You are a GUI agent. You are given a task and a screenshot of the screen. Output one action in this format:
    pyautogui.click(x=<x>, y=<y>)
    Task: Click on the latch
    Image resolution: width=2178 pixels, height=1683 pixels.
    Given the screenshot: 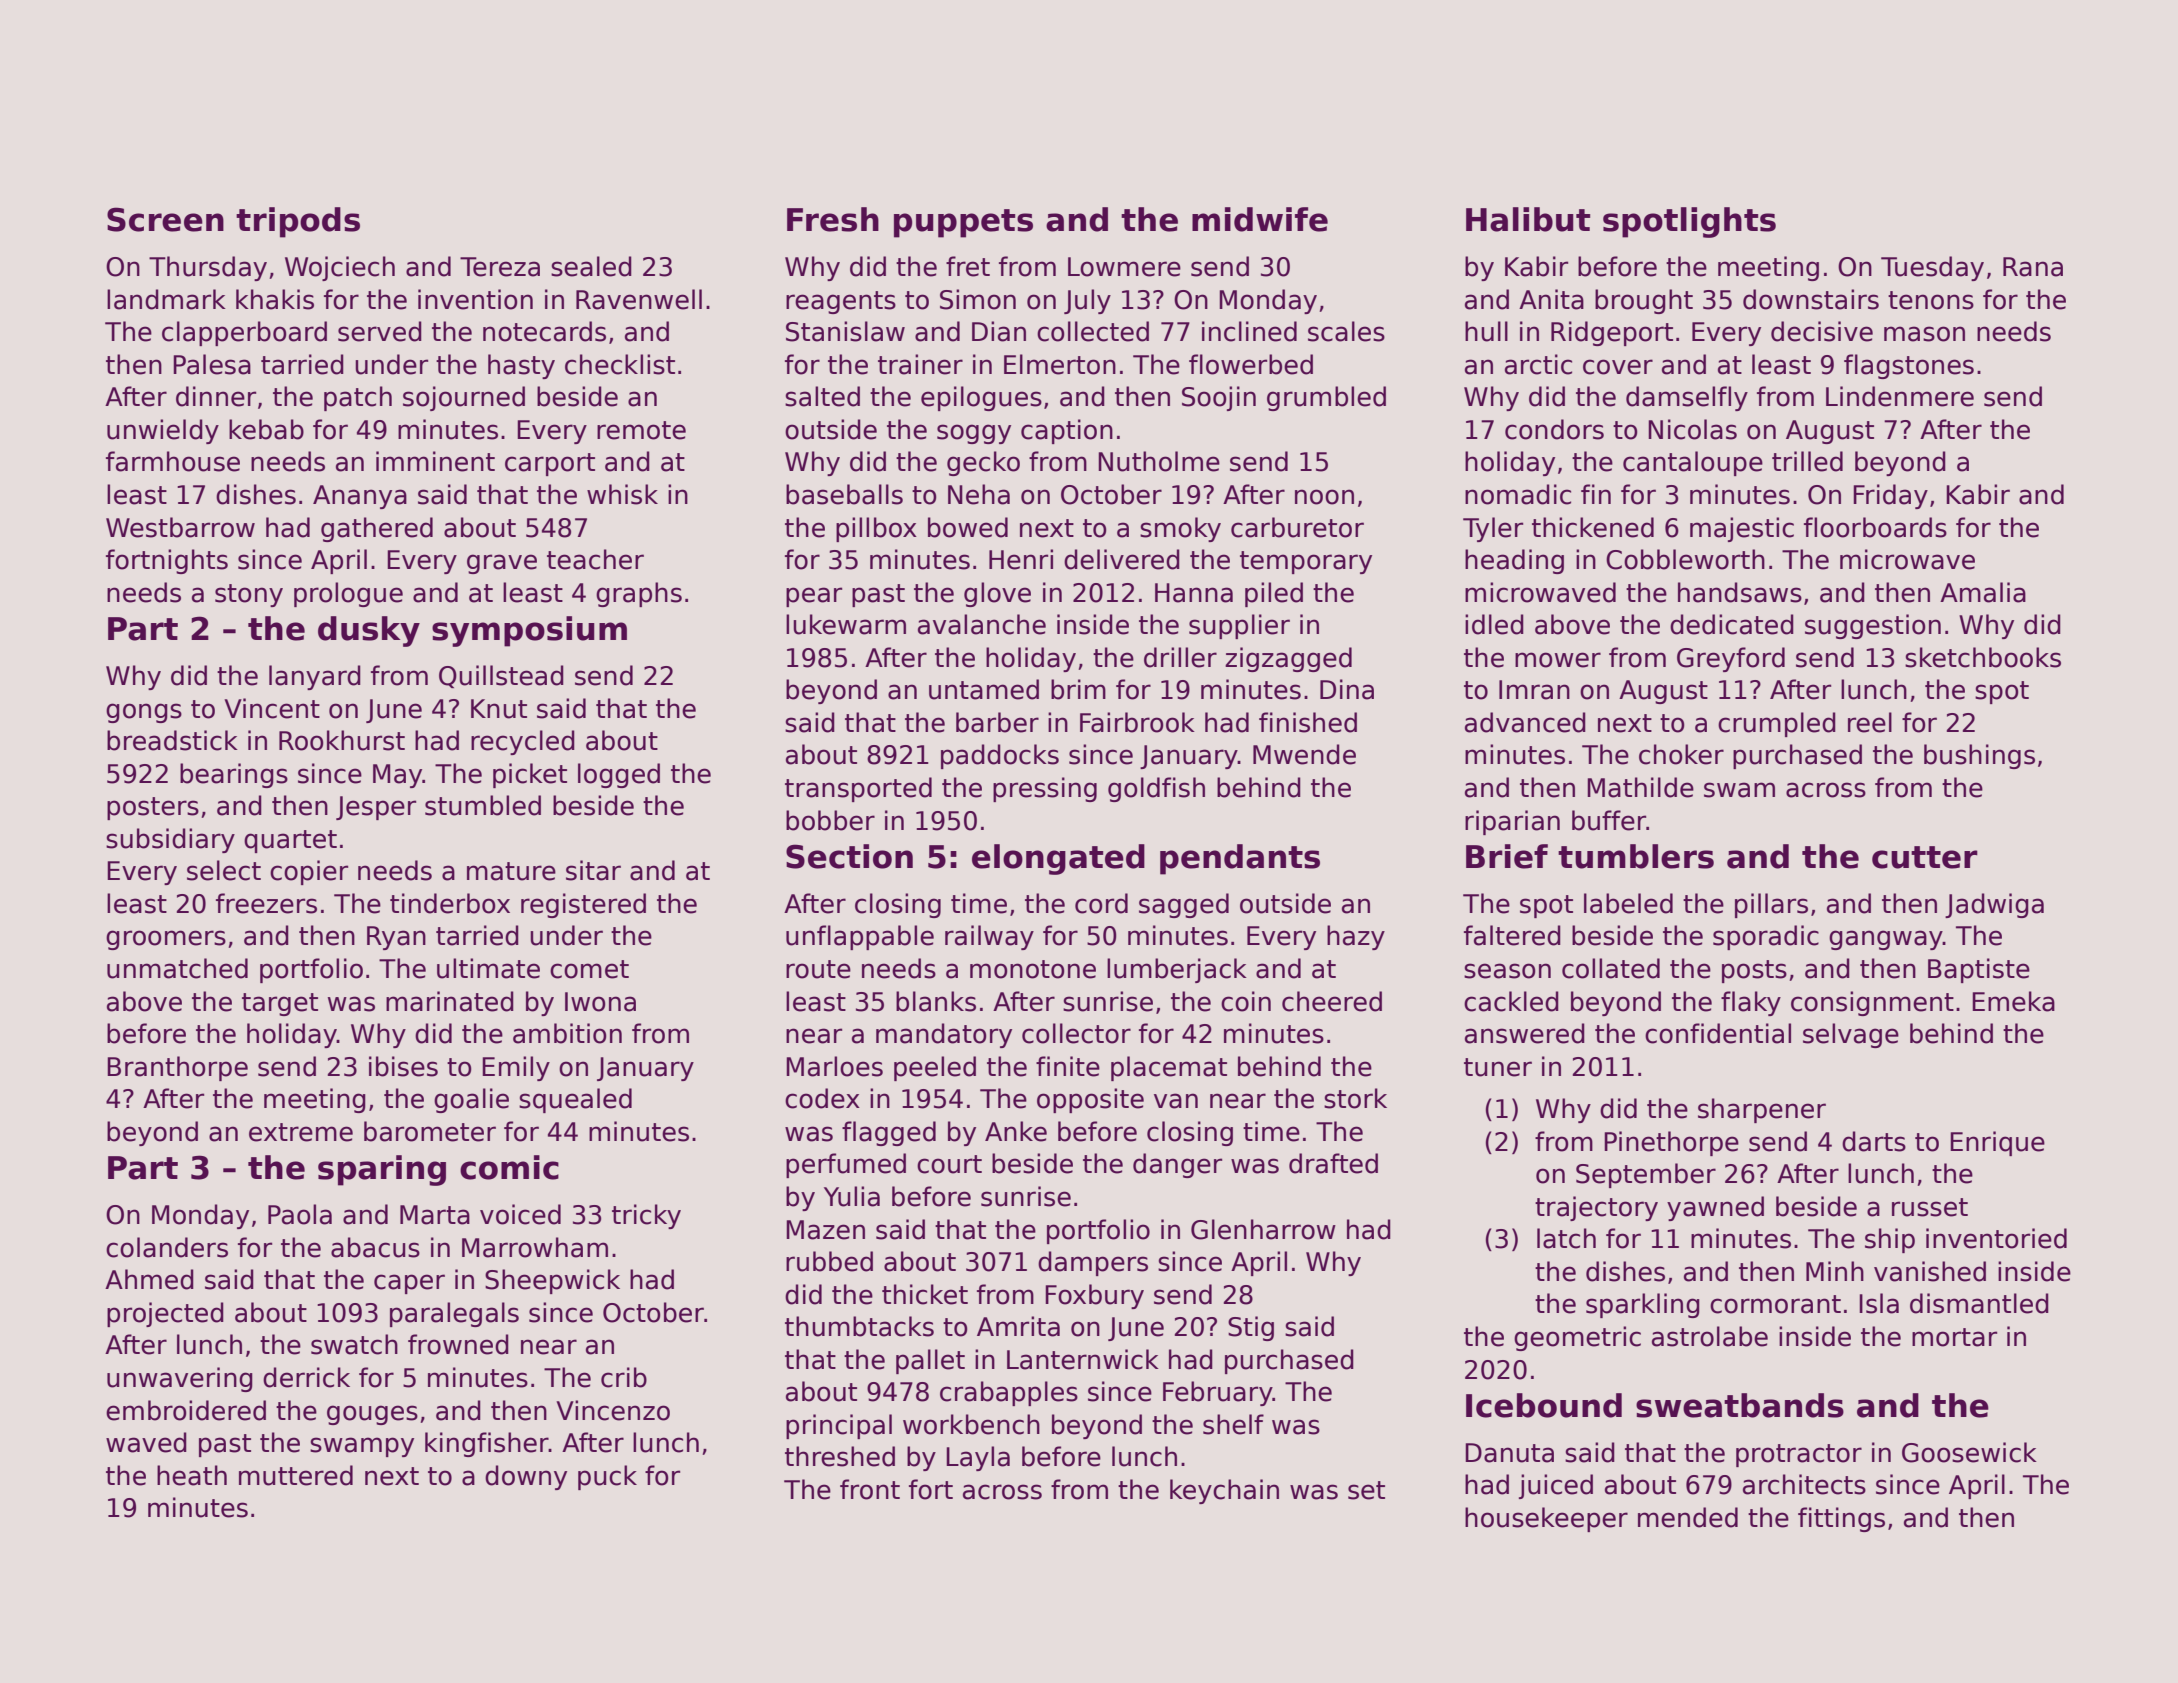 What is the action you would take?
    pyautogui.click(x=1566, y=1238)
